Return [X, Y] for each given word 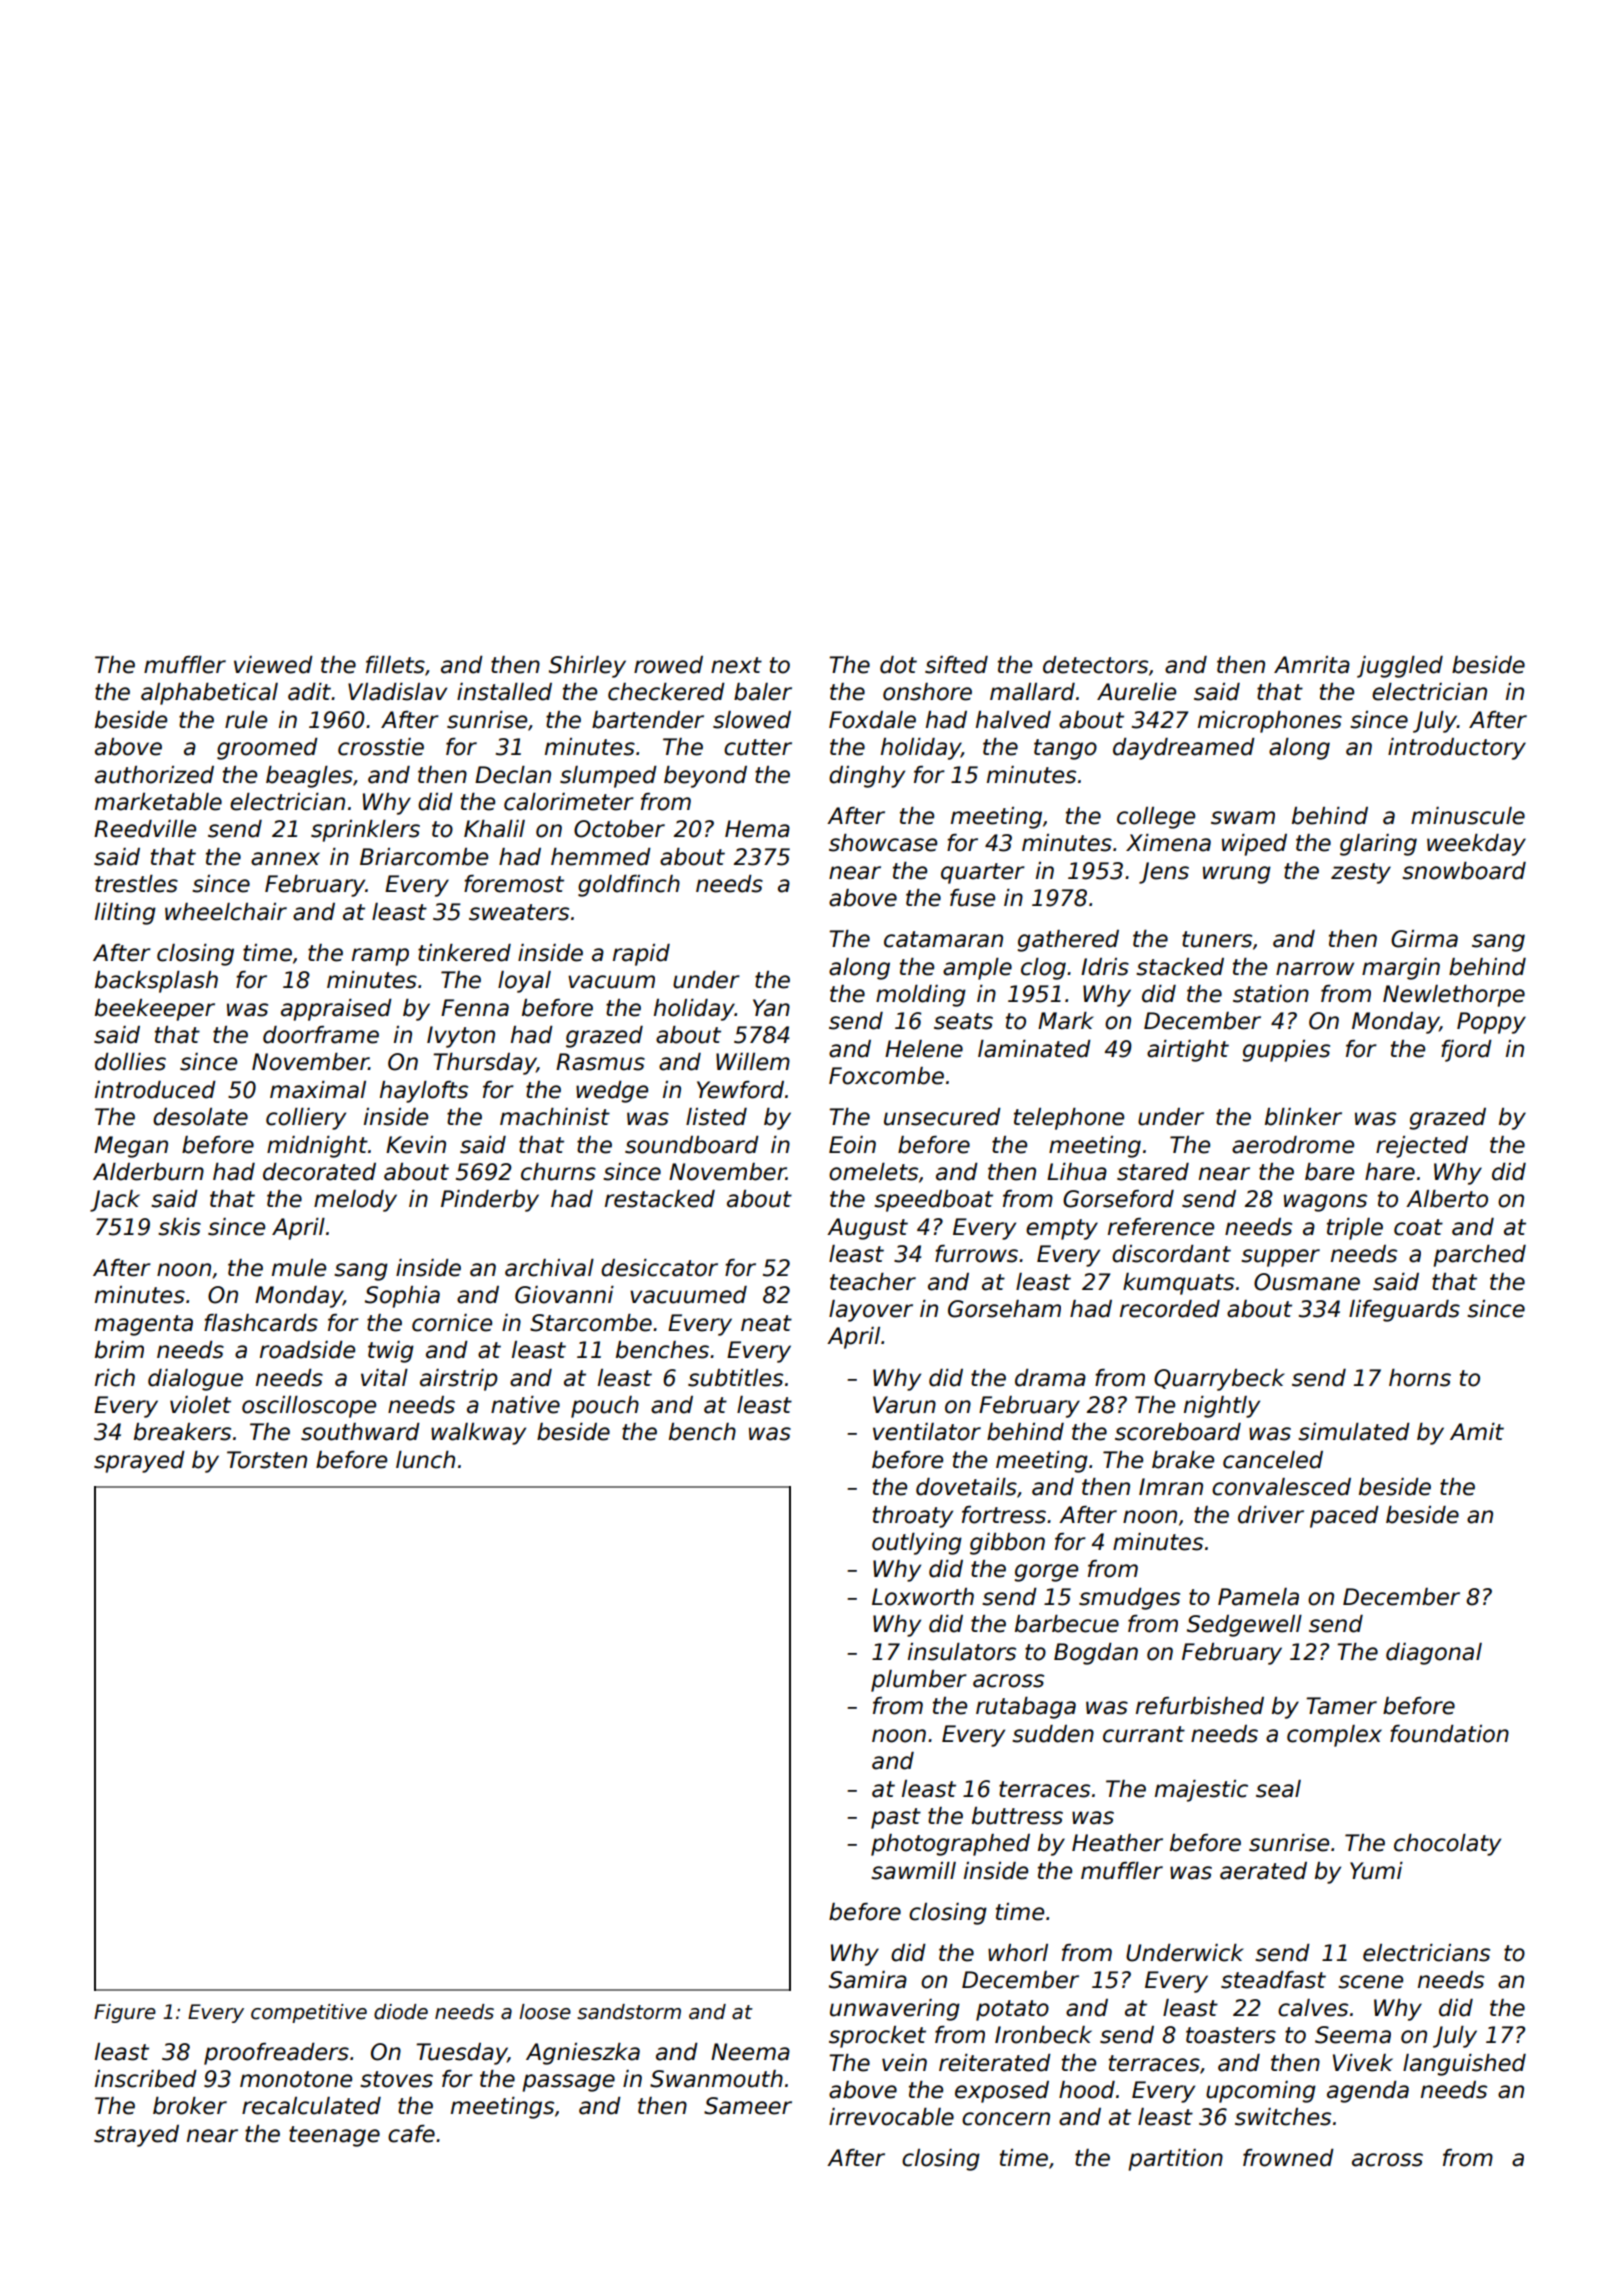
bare [1329, 1172]
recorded [1170, 1309]
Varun [904, 1405]
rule [246, 720]
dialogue [195, 1380]
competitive [309, 2013]
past [896, 1818]
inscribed [146, 2079]
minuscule [1468, 816]
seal [1278, 1789]
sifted [956, 665]
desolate [200, 1117]
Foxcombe [886, 1076]
